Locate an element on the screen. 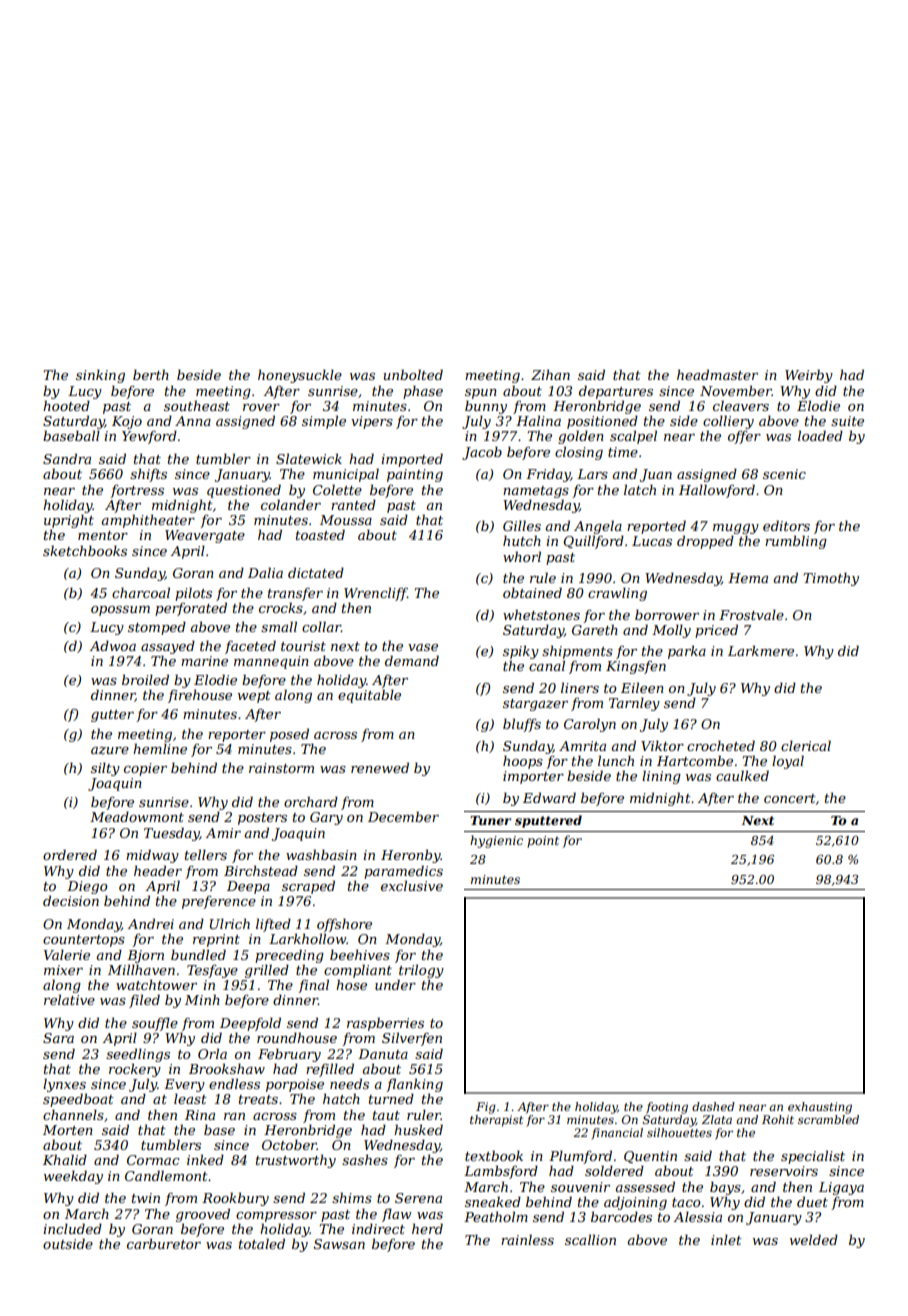 The height and width of the screenshot is (1316, 908). carburetor is located at coordinates (164, 1243).
